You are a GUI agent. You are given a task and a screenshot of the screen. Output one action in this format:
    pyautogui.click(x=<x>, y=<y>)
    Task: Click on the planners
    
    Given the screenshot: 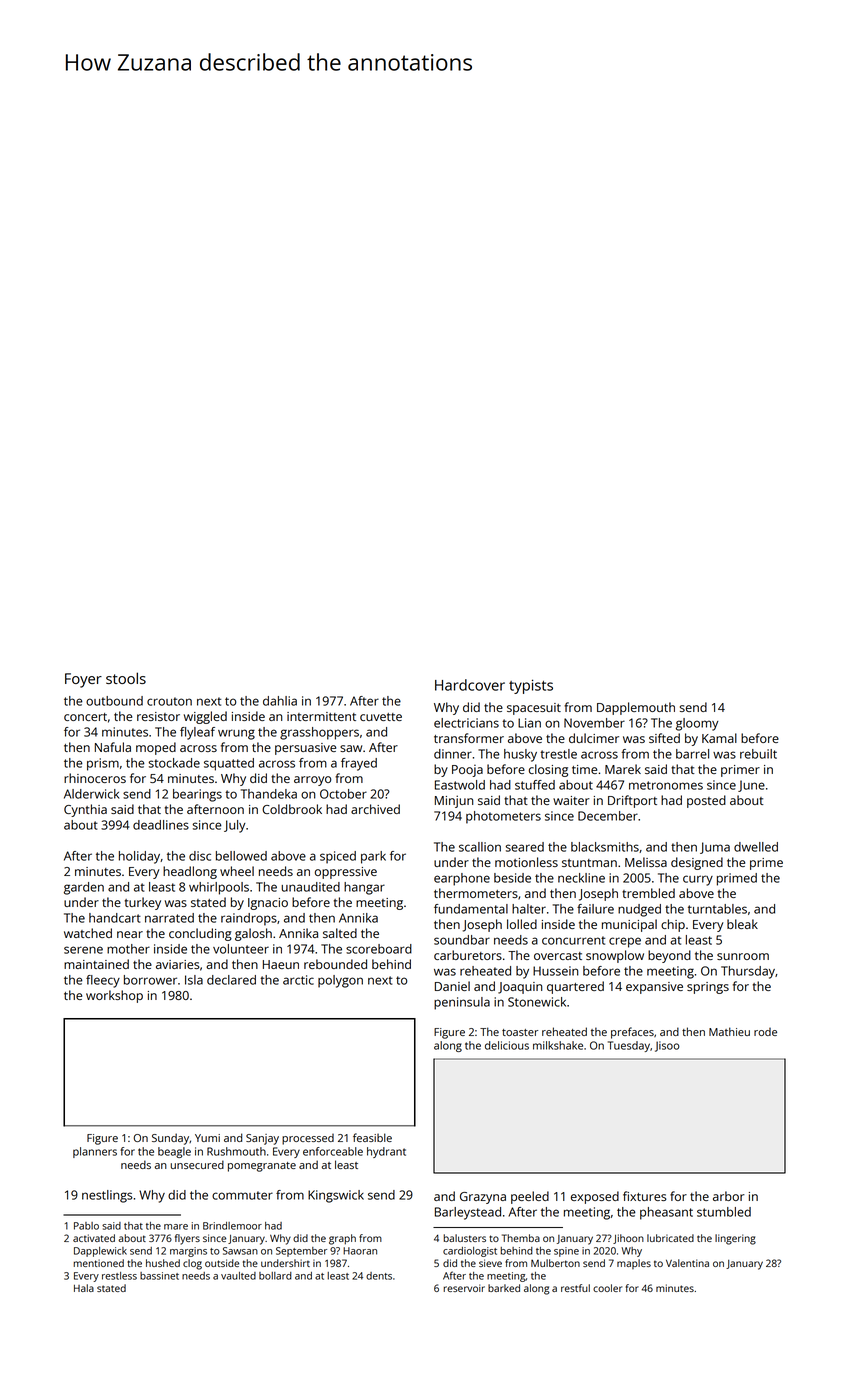 What is the action you would take?
    pyautogui.click(x=95, y=1152)
